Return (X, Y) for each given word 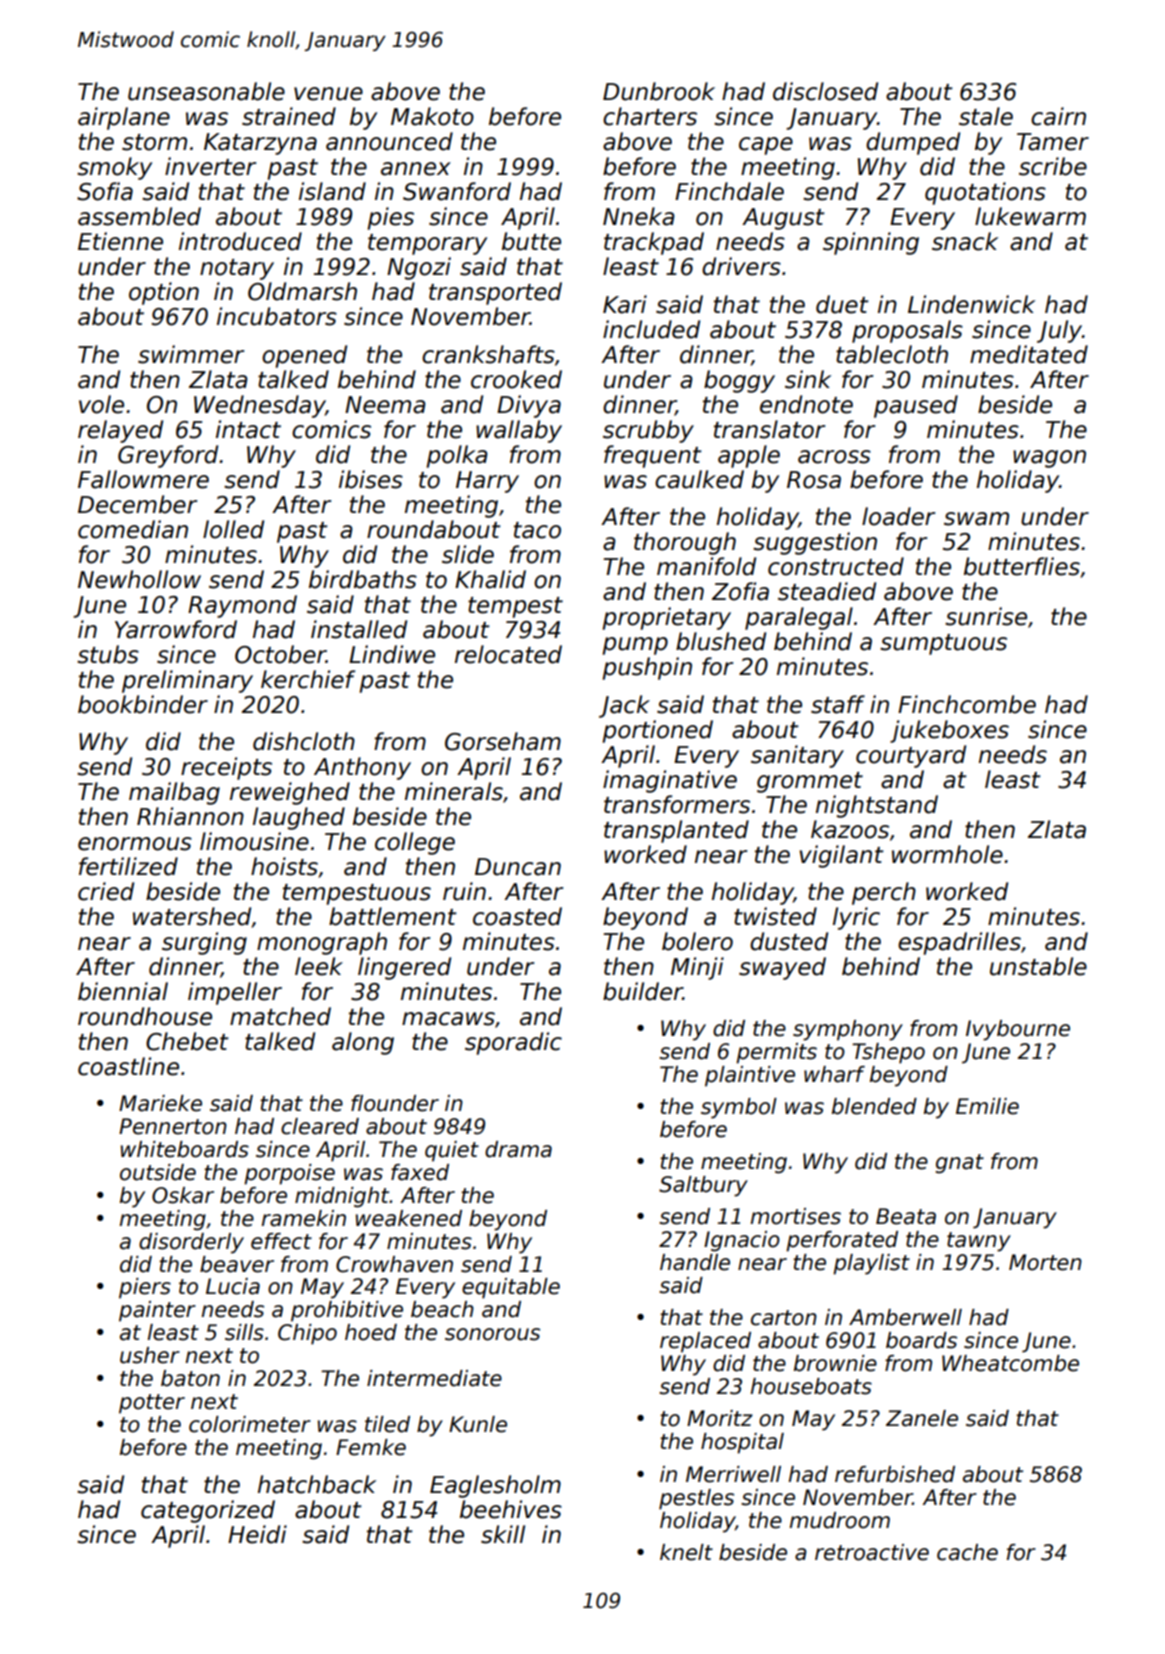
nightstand (877, 806)
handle (695, 1262)
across (834, 457)
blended (874, 1106)
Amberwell (905, 1317)
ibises (371, 479)
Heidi (257, 1534)
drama (518, 1149)
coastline (128, 1066)
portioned (657, 731)
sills (244, 1332)
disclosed (825, 91)
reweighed (290, 793)
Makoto (432, 116)
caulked (699, 479)
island (332, 191)
